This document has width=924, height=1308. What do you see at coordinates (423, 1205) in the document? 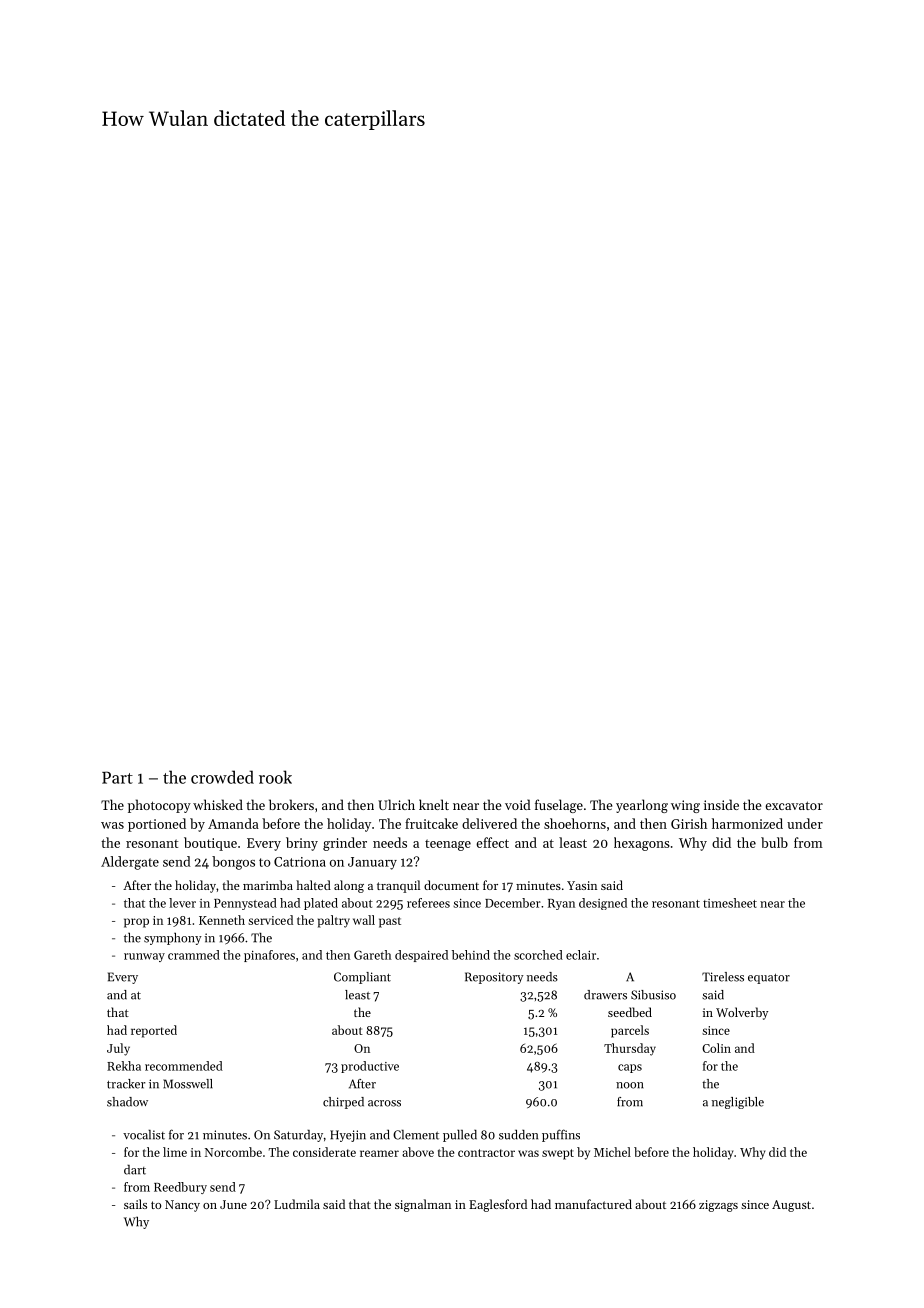
I see `signalman` at bounding box center [423, 1205].
